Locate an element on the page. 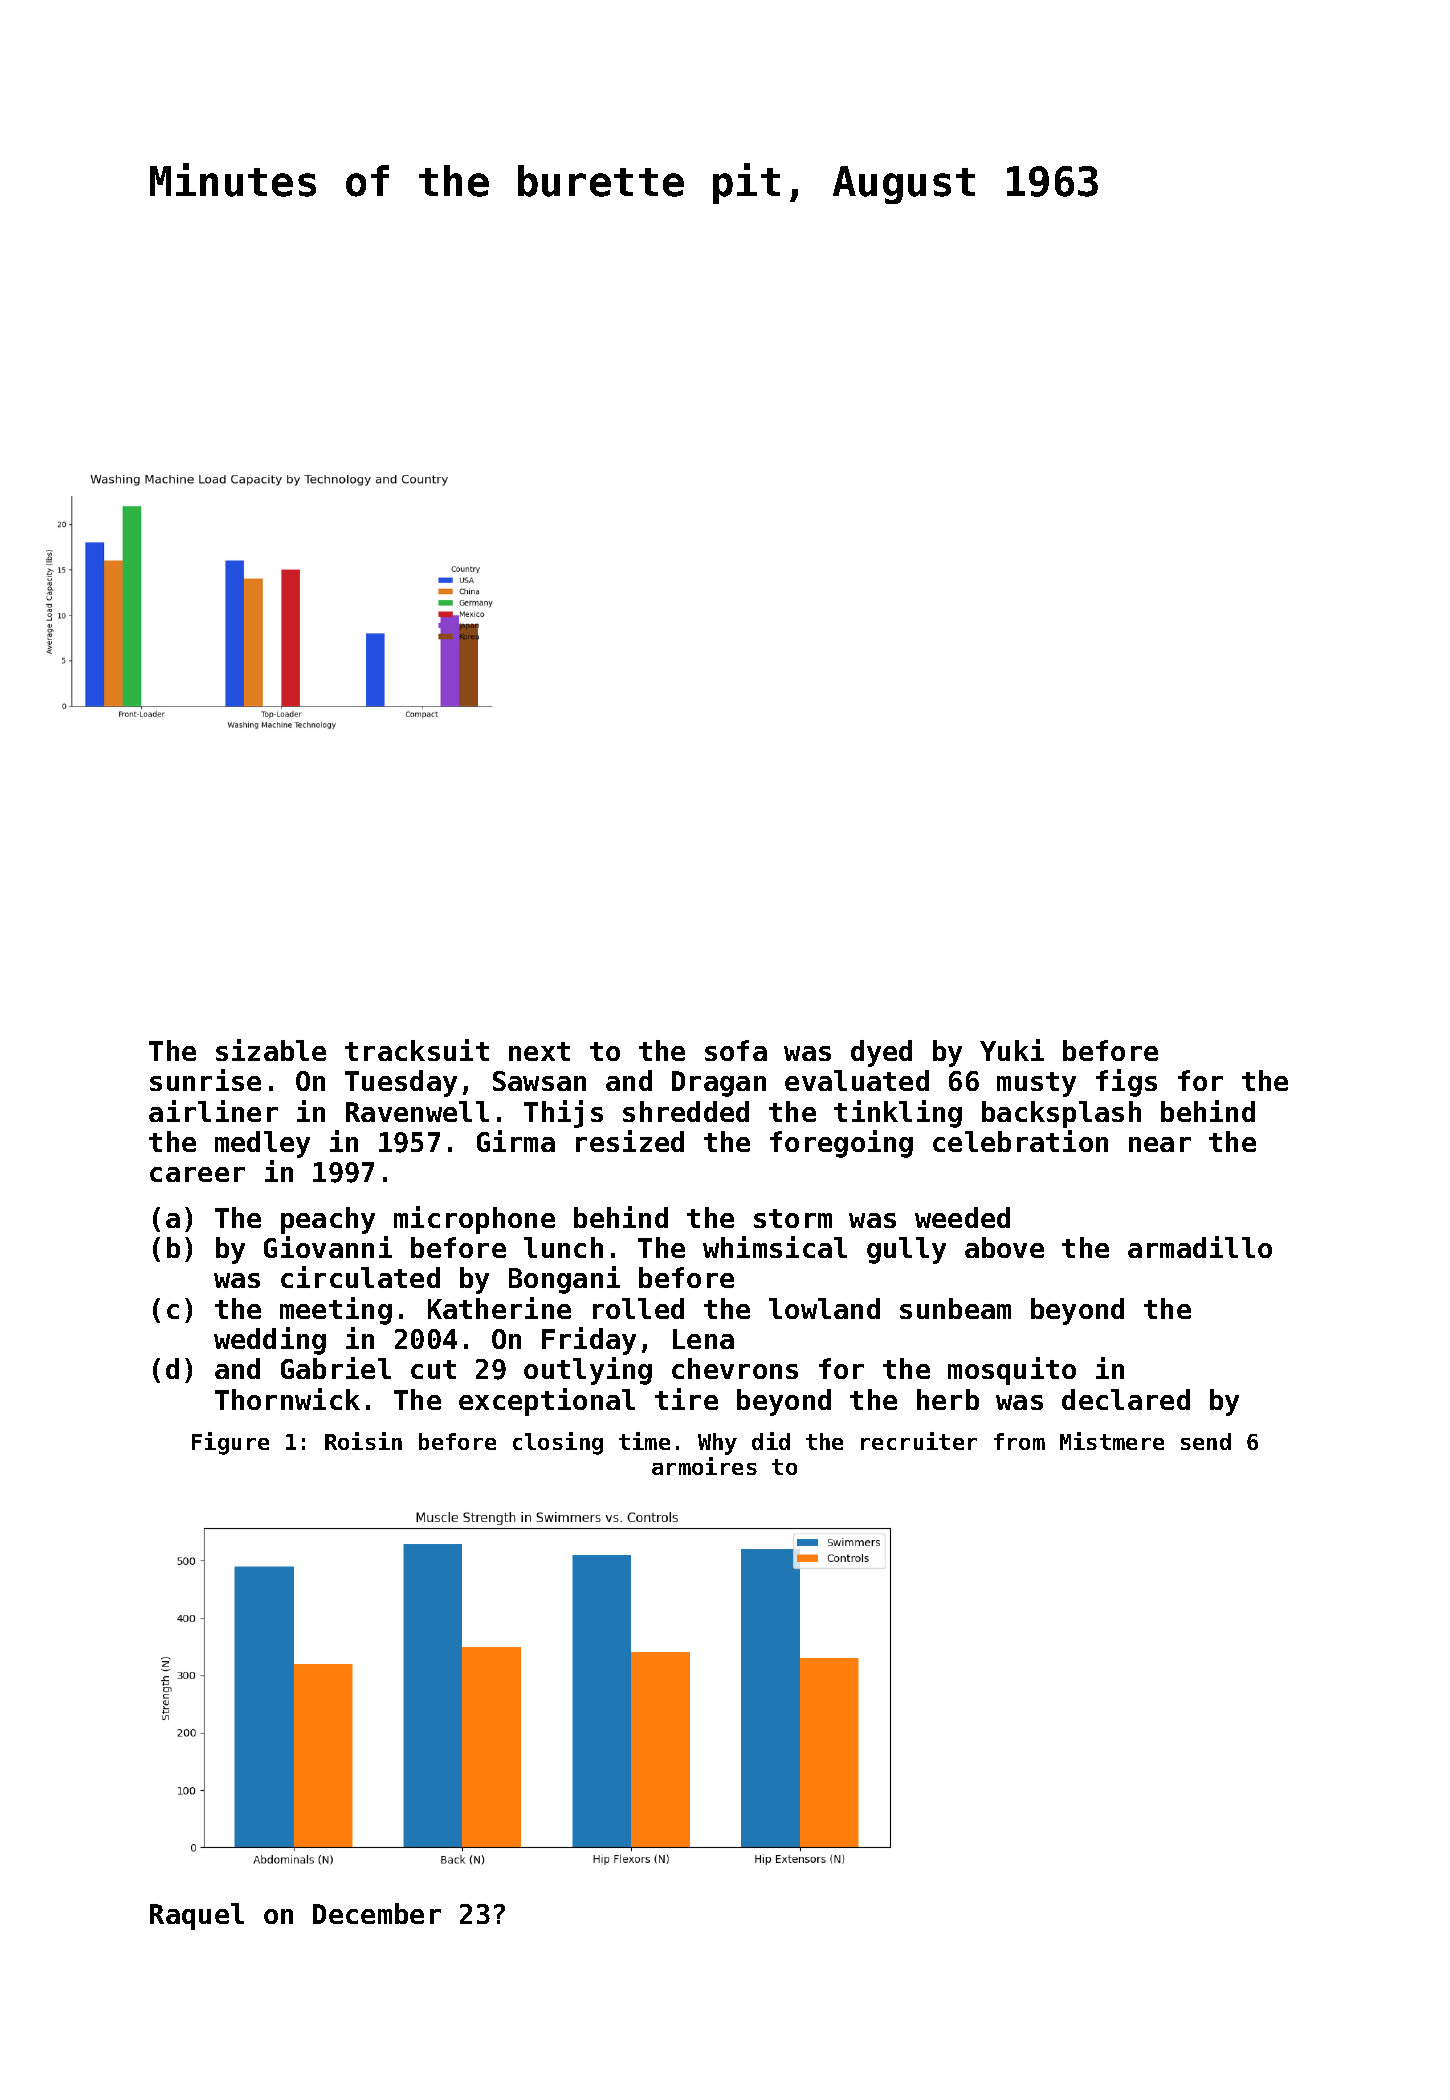 This image has height=2100, width=1450. near is located at coordinates (1160, 1144).
